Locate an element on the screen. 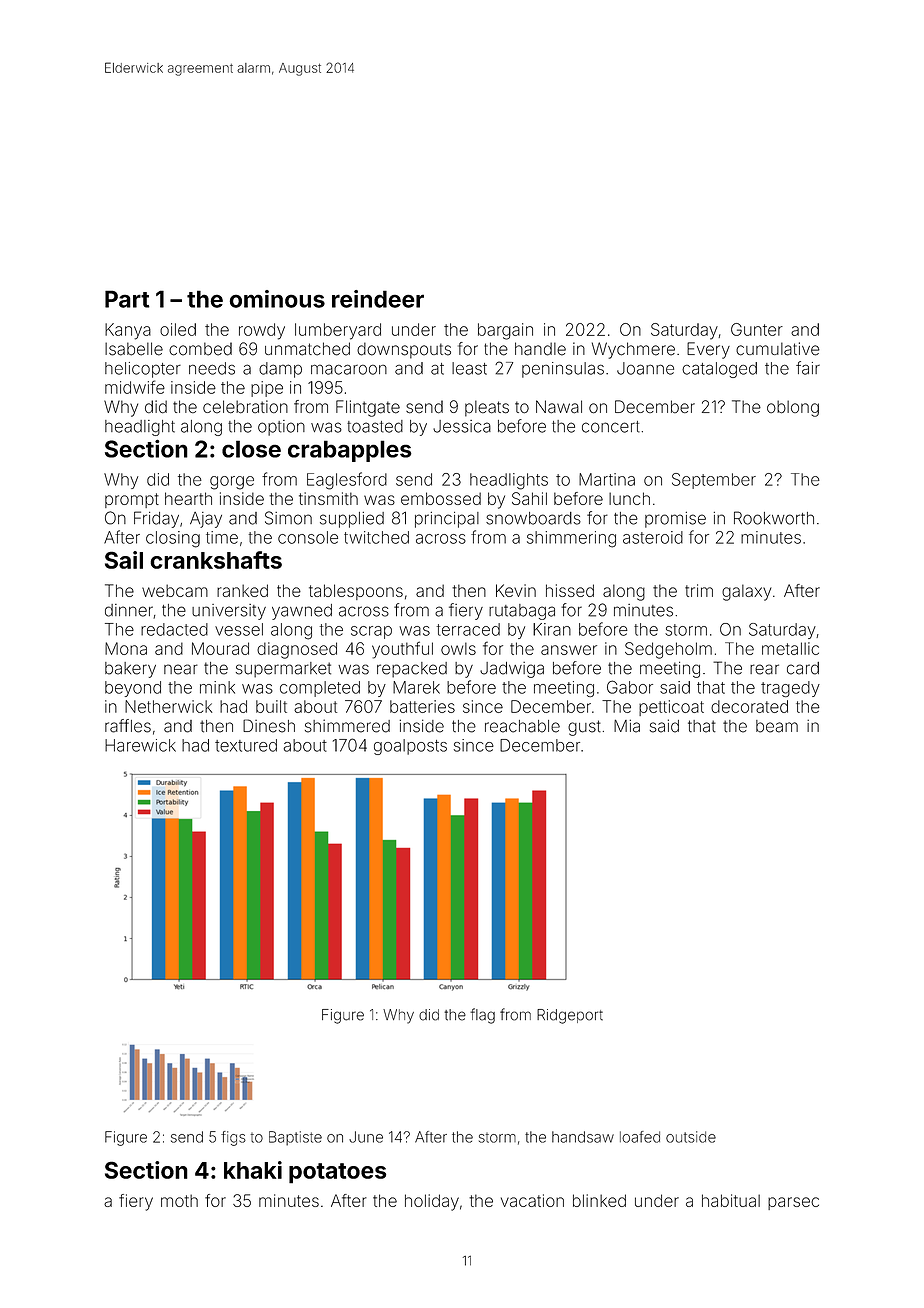  petticoat is located at coordinates (671, 708).
